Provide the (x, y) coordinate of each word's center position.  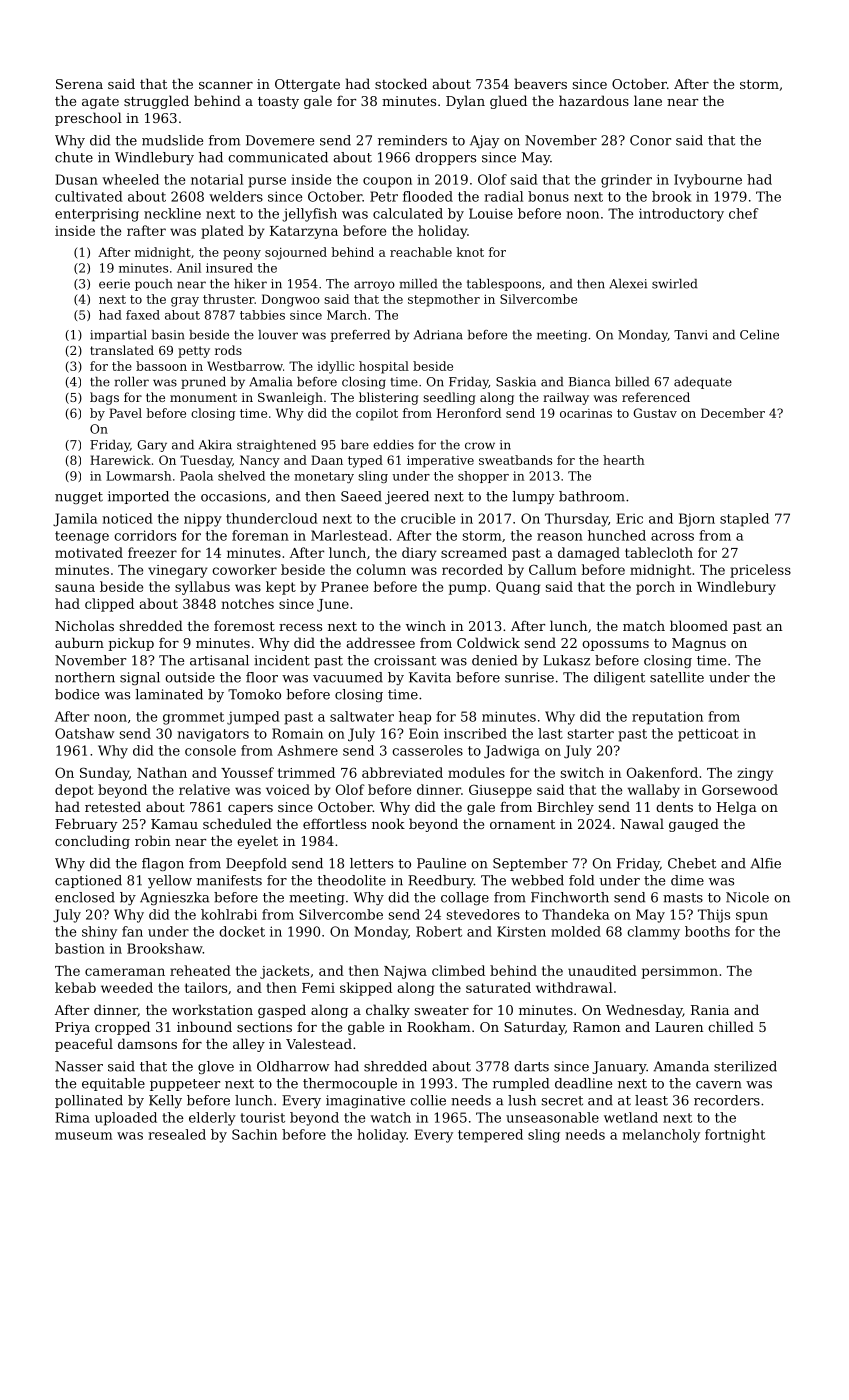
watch (390, 1117)
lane (648, 100)
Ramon (596, 1027)
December (733, 413)
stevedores (483, 914)
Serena (79, 84)
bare (355, 445)
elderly (212, 1119)
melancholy (661, 1136)
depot (74, 791)
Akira (215, 445)
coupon (387, 182)
